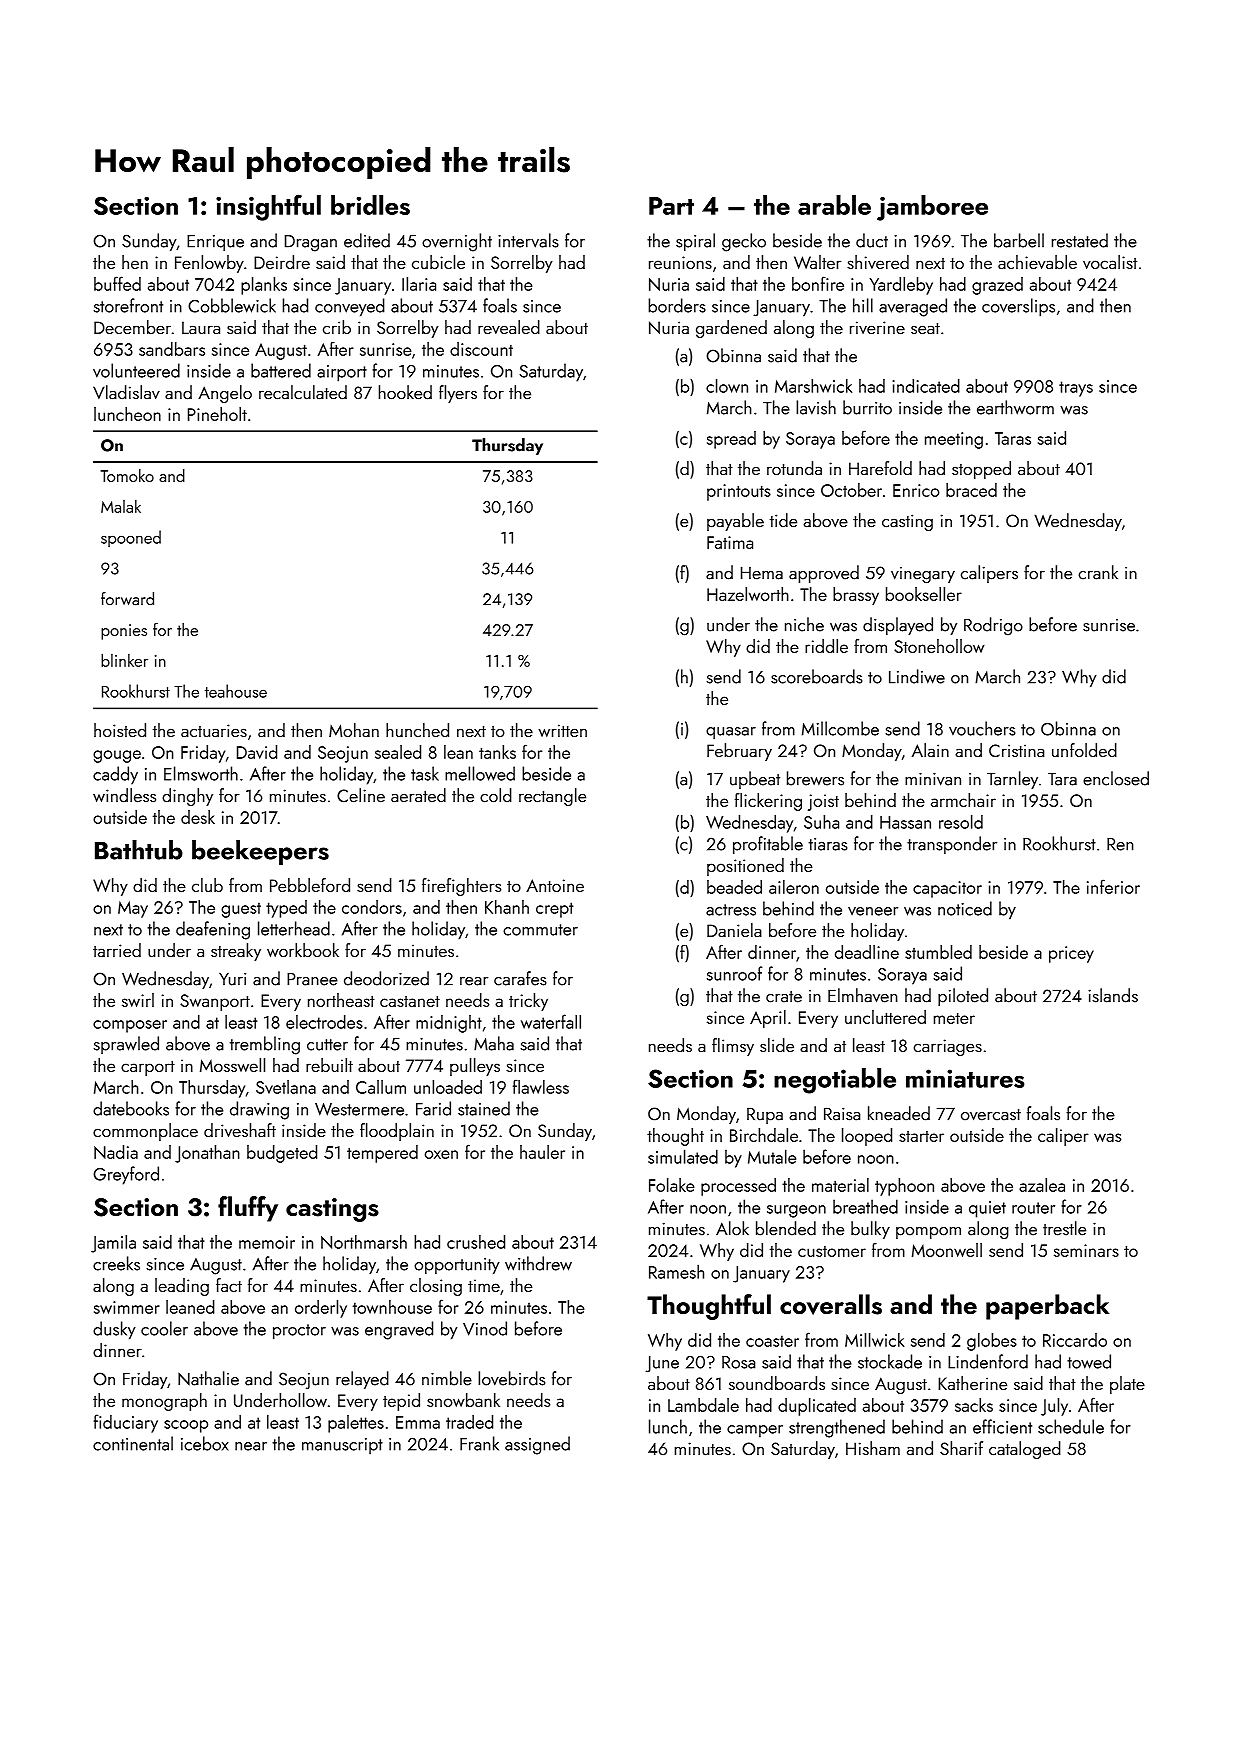 The image size is (1245, 1761). Describe the element at coordinates (537, 1445) in the screenshot. I see `assigned` at that location.
